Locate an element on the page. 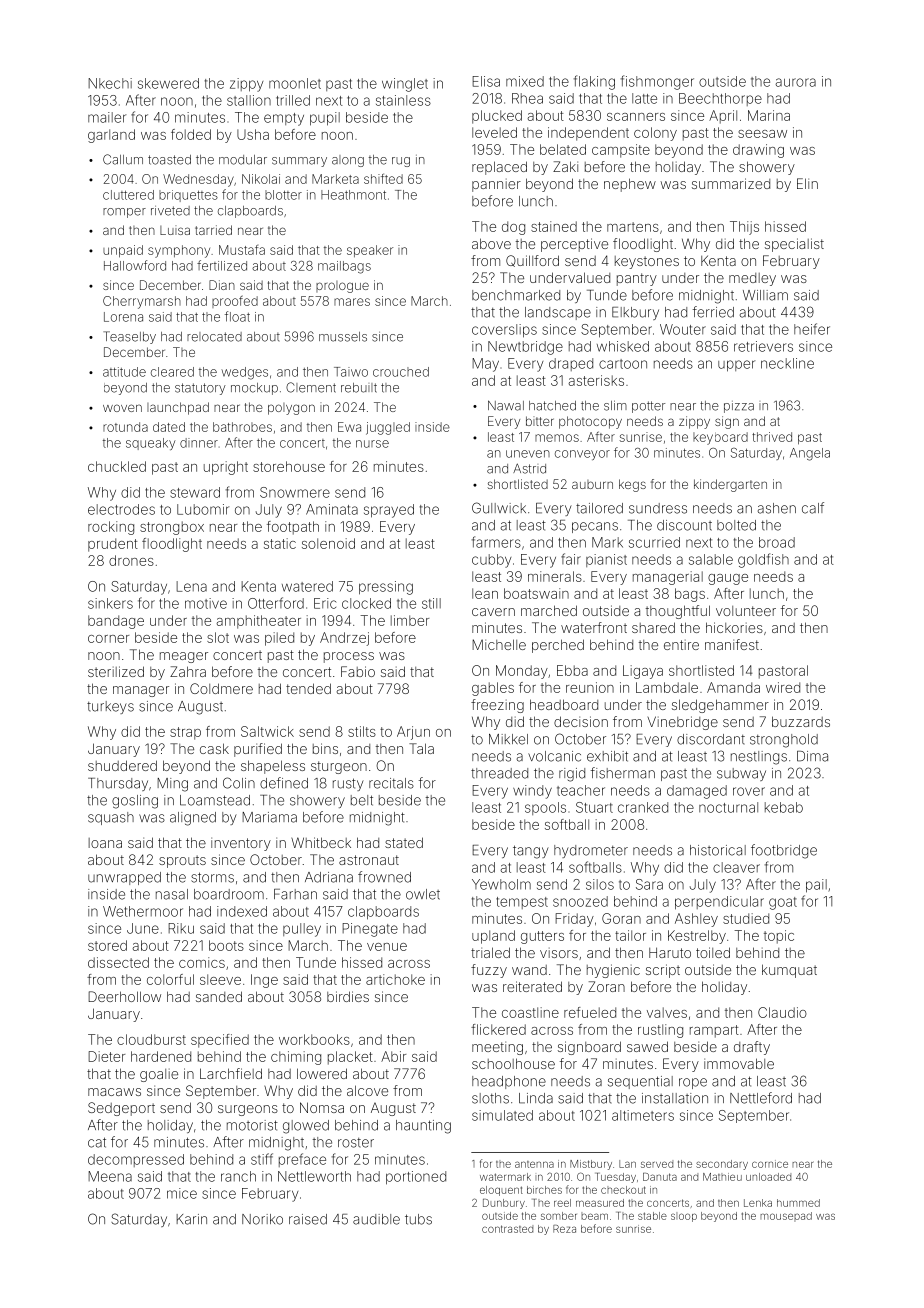 The width and height of the document is (924, 1308). upright is located at coordinates (226, 468).
